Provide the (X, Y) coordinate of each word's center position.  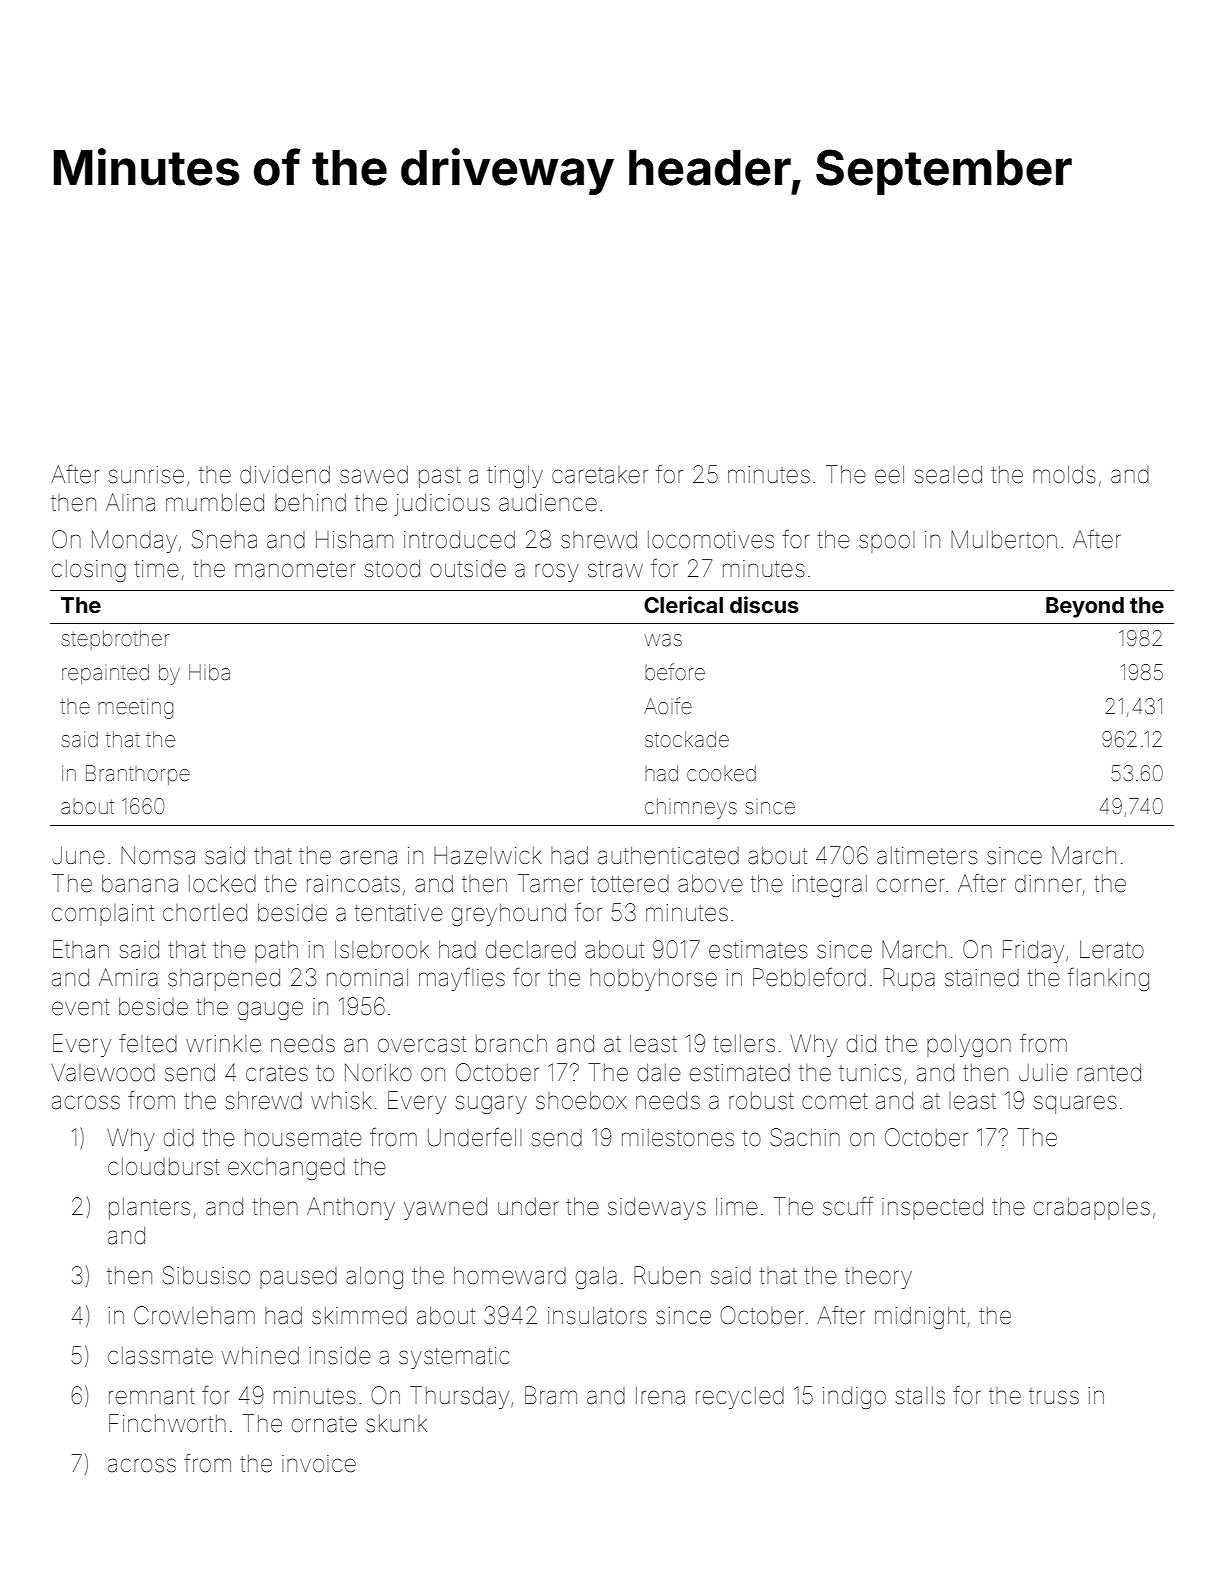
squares (1075, 1104)
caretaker (600, 475)
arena (368, 857)
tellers (744, 1044)
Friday (1033, 951)
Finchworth (167, 1423)
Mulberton (1004, 539)
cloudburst (164, 1167)
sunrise (146, 475)
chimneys (691, 808)
